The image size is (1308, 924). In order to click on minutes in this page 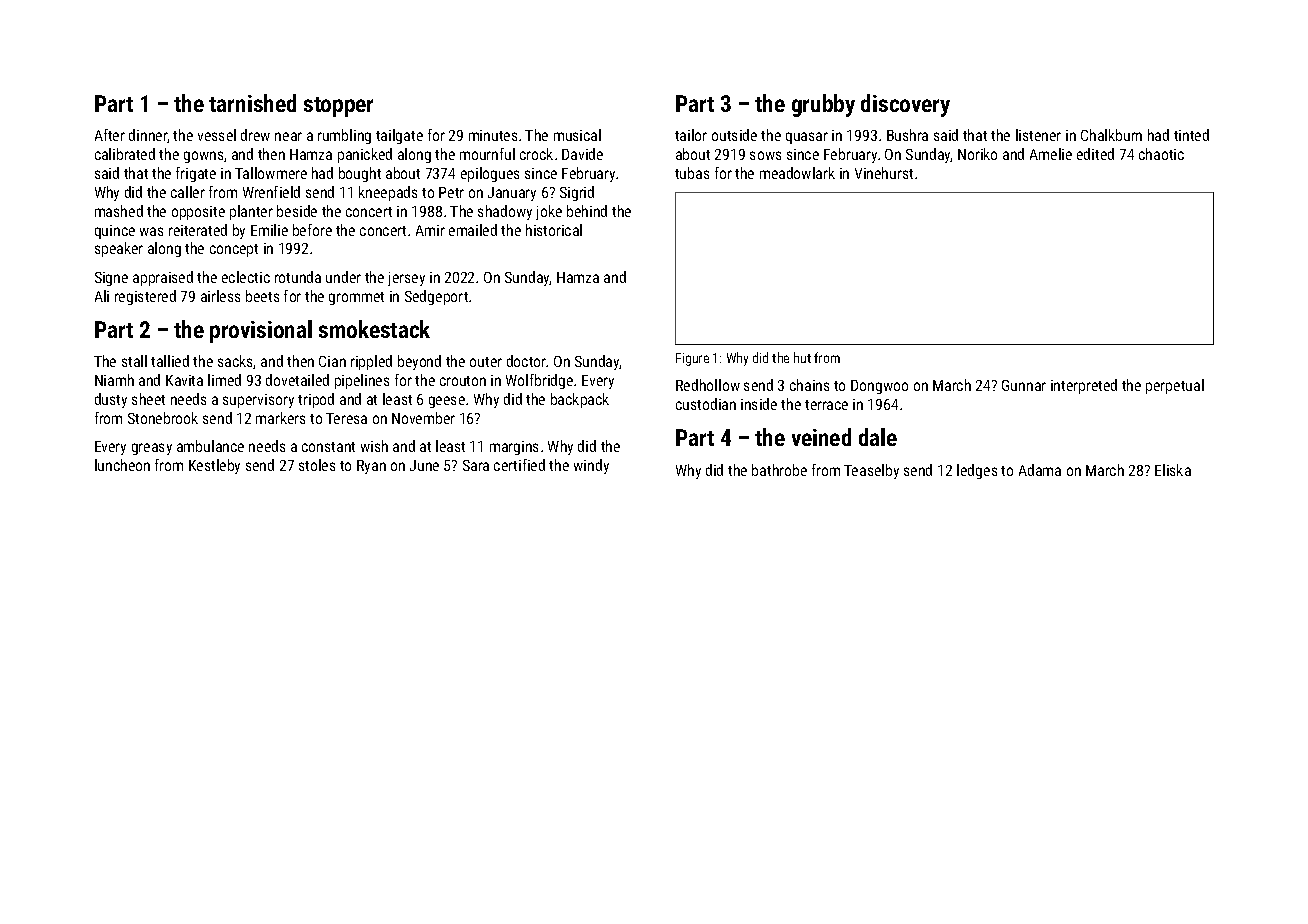, I will do `click(493, 135)`.
